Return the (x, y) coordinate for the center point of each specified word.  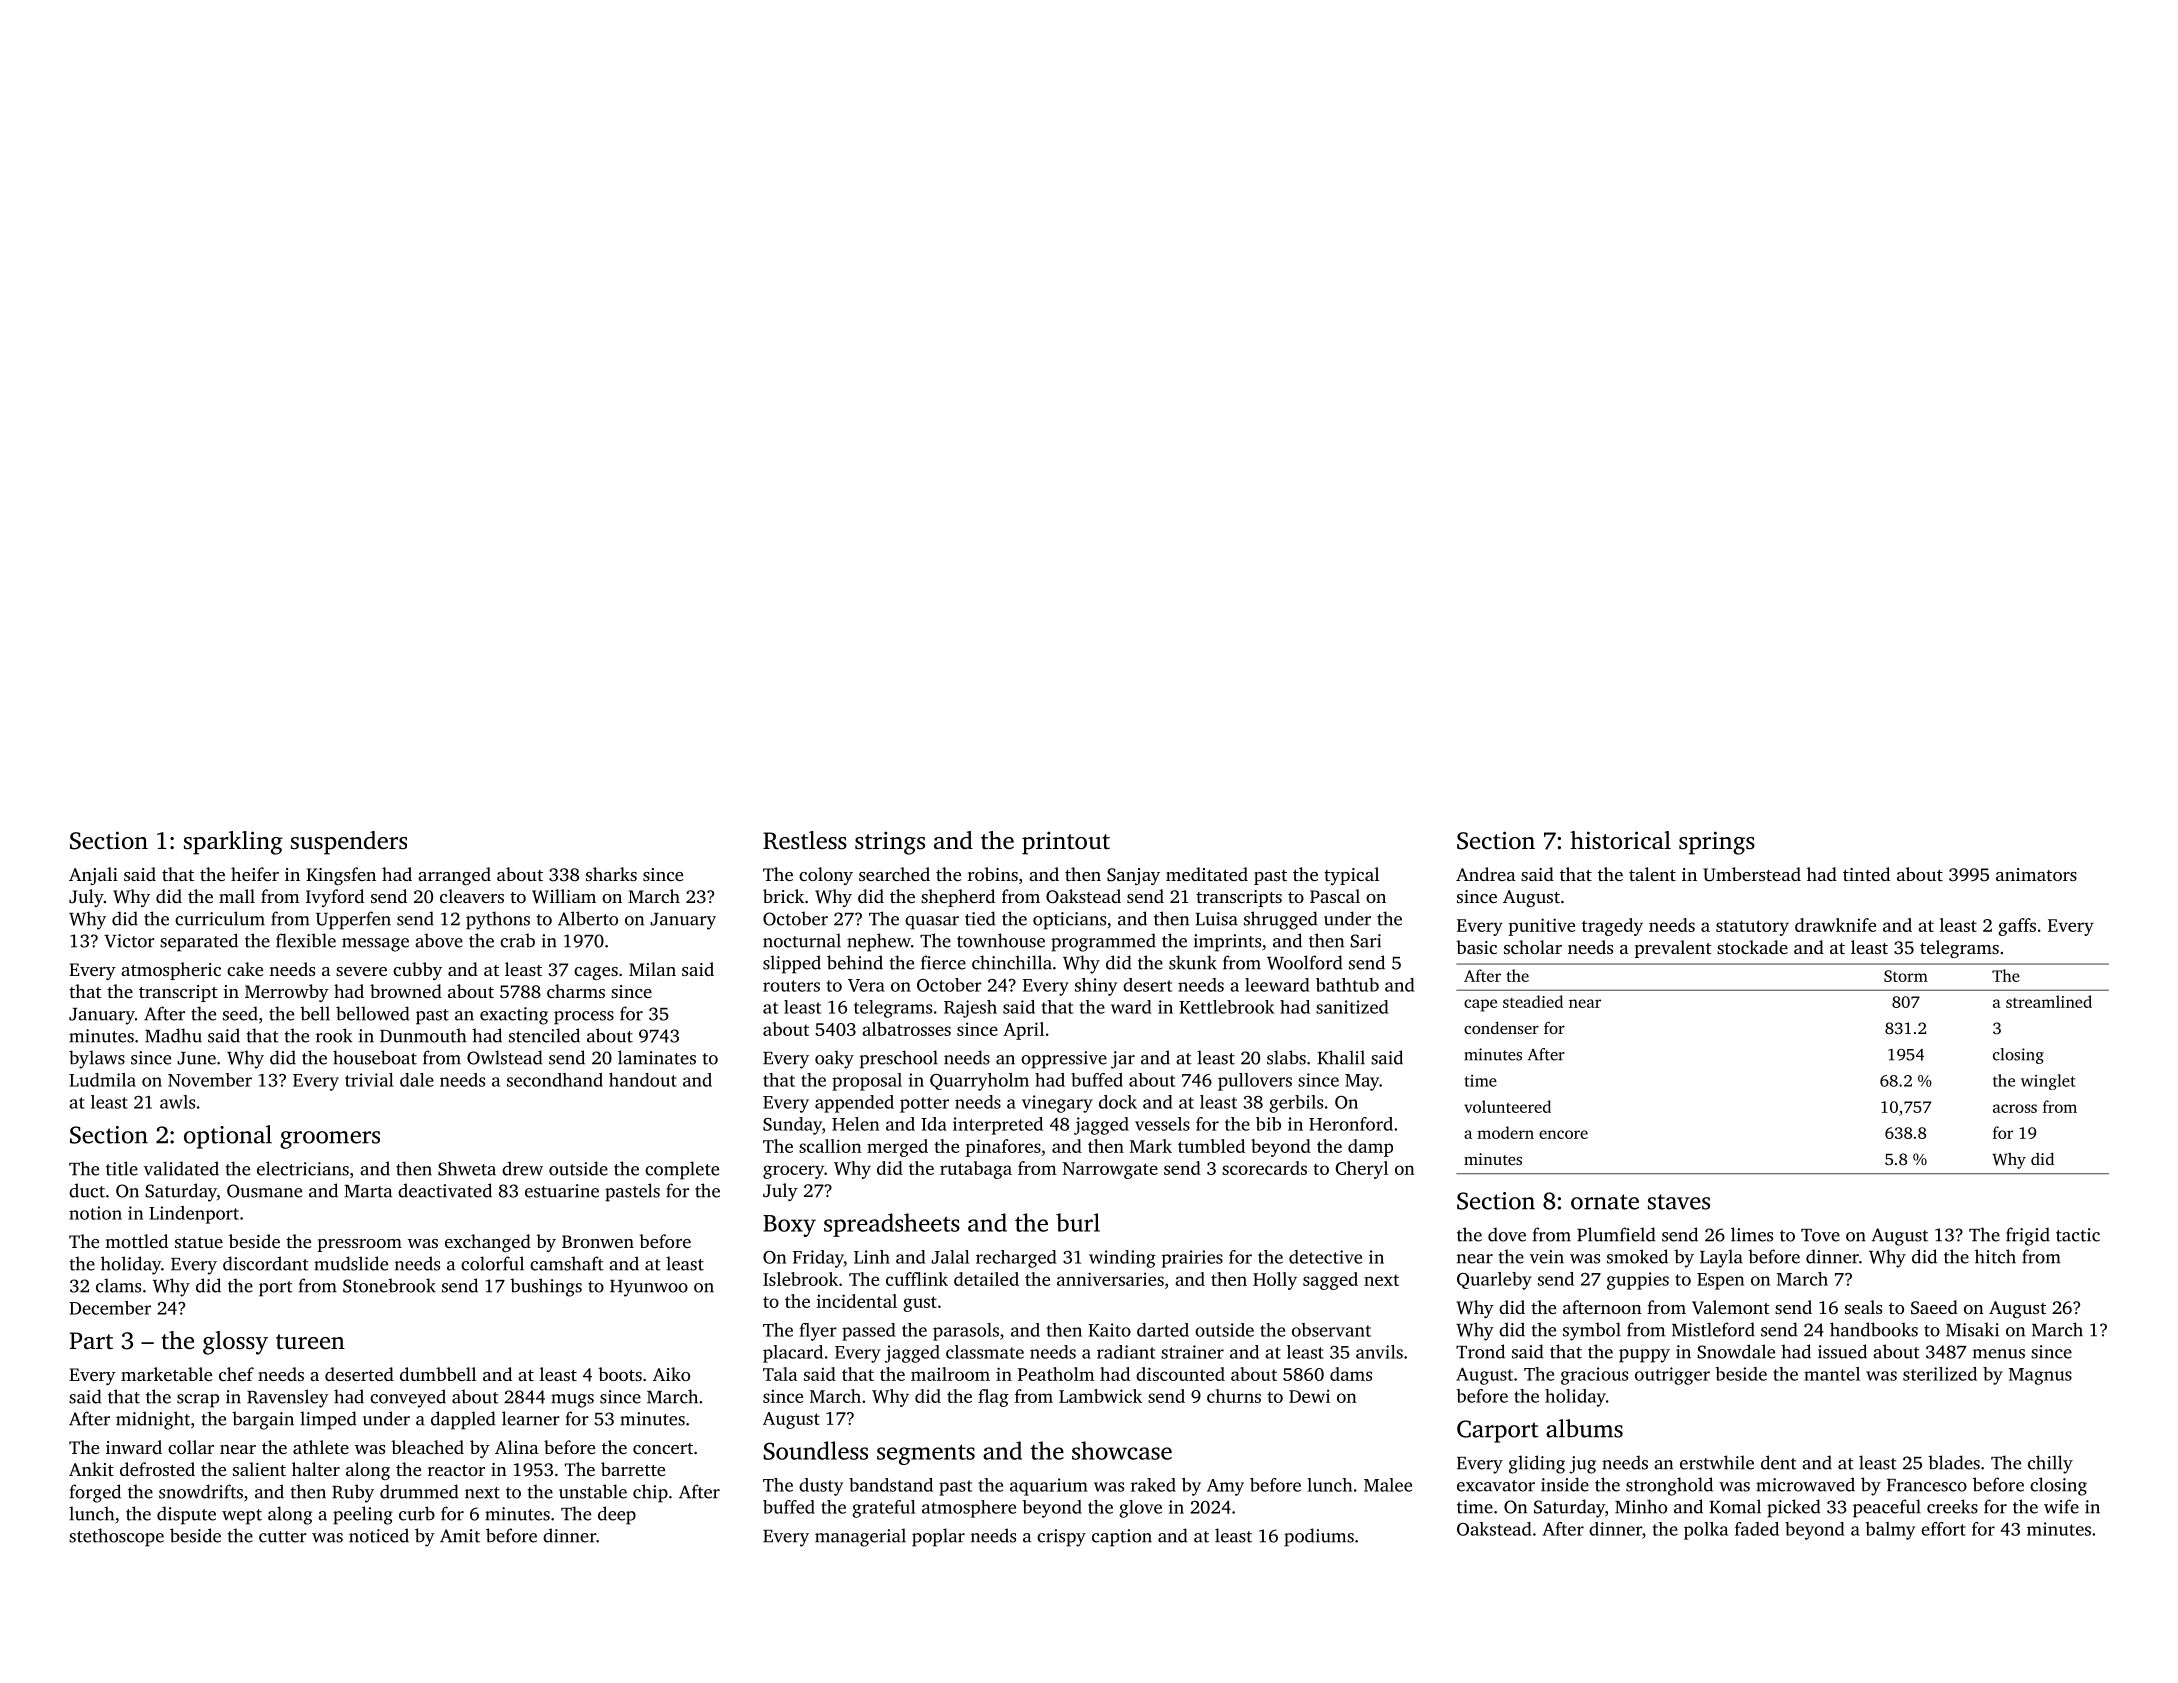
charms (576, 991)
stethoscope (116, 1537)
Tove (1820, 1235)
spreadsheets (892, 1225)
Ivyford (335, 898)
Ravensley (288, 1398)
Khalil (1341, 1057)
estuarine (562, 1191)
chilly (2050, 1464)
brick (783, 896)
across (2015, 1108)
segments (926, 1454)
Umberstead (1752, 874)
